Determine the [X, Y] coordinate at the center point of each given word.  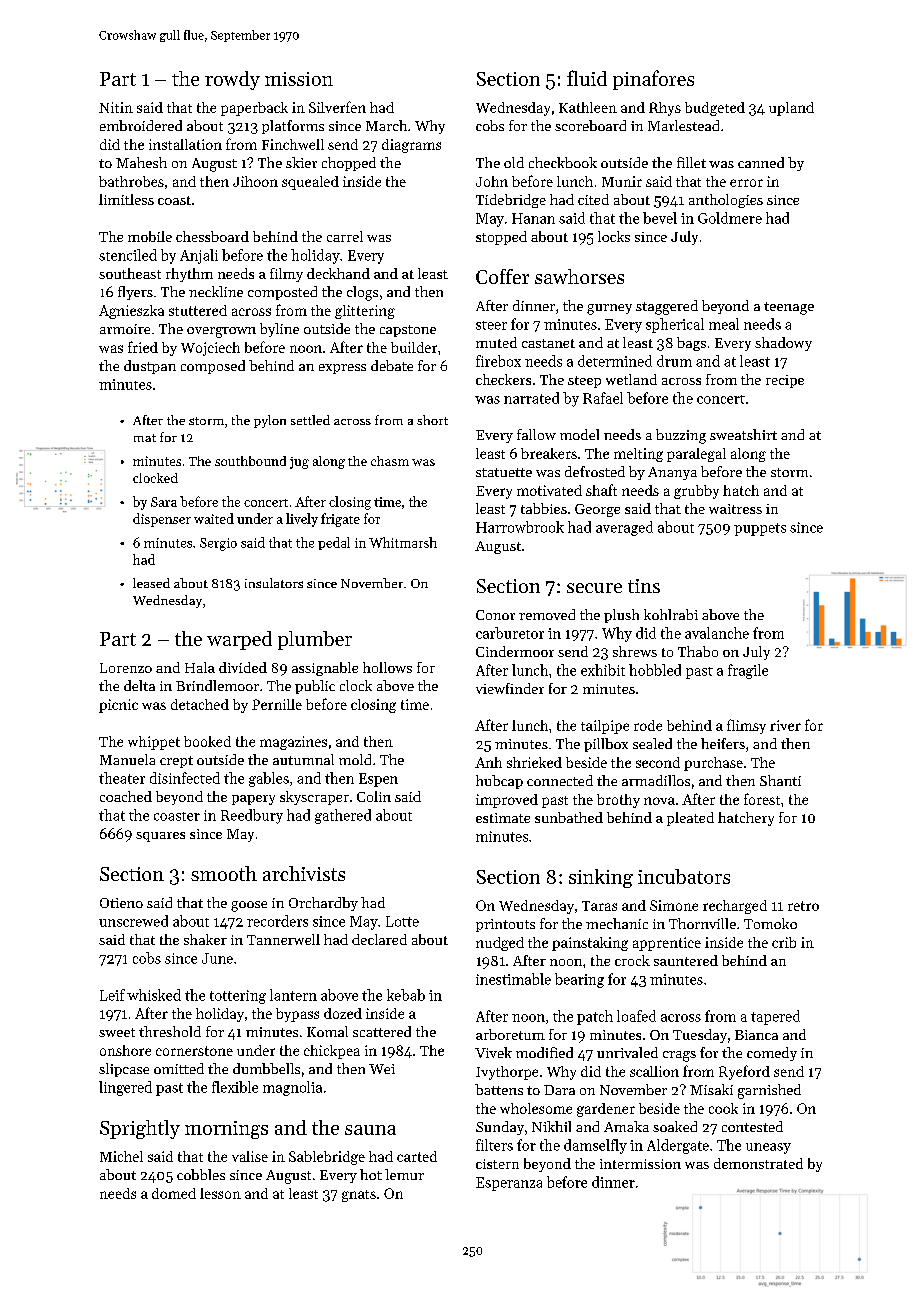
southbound [250, 461]
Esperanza [509, 1184]
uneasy [768, 1148]
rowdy [232, 80]
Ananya [672, 473]
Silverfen [337, 107]
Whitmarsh [403, 542]
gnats [359, 1196]
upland [791, 109]
